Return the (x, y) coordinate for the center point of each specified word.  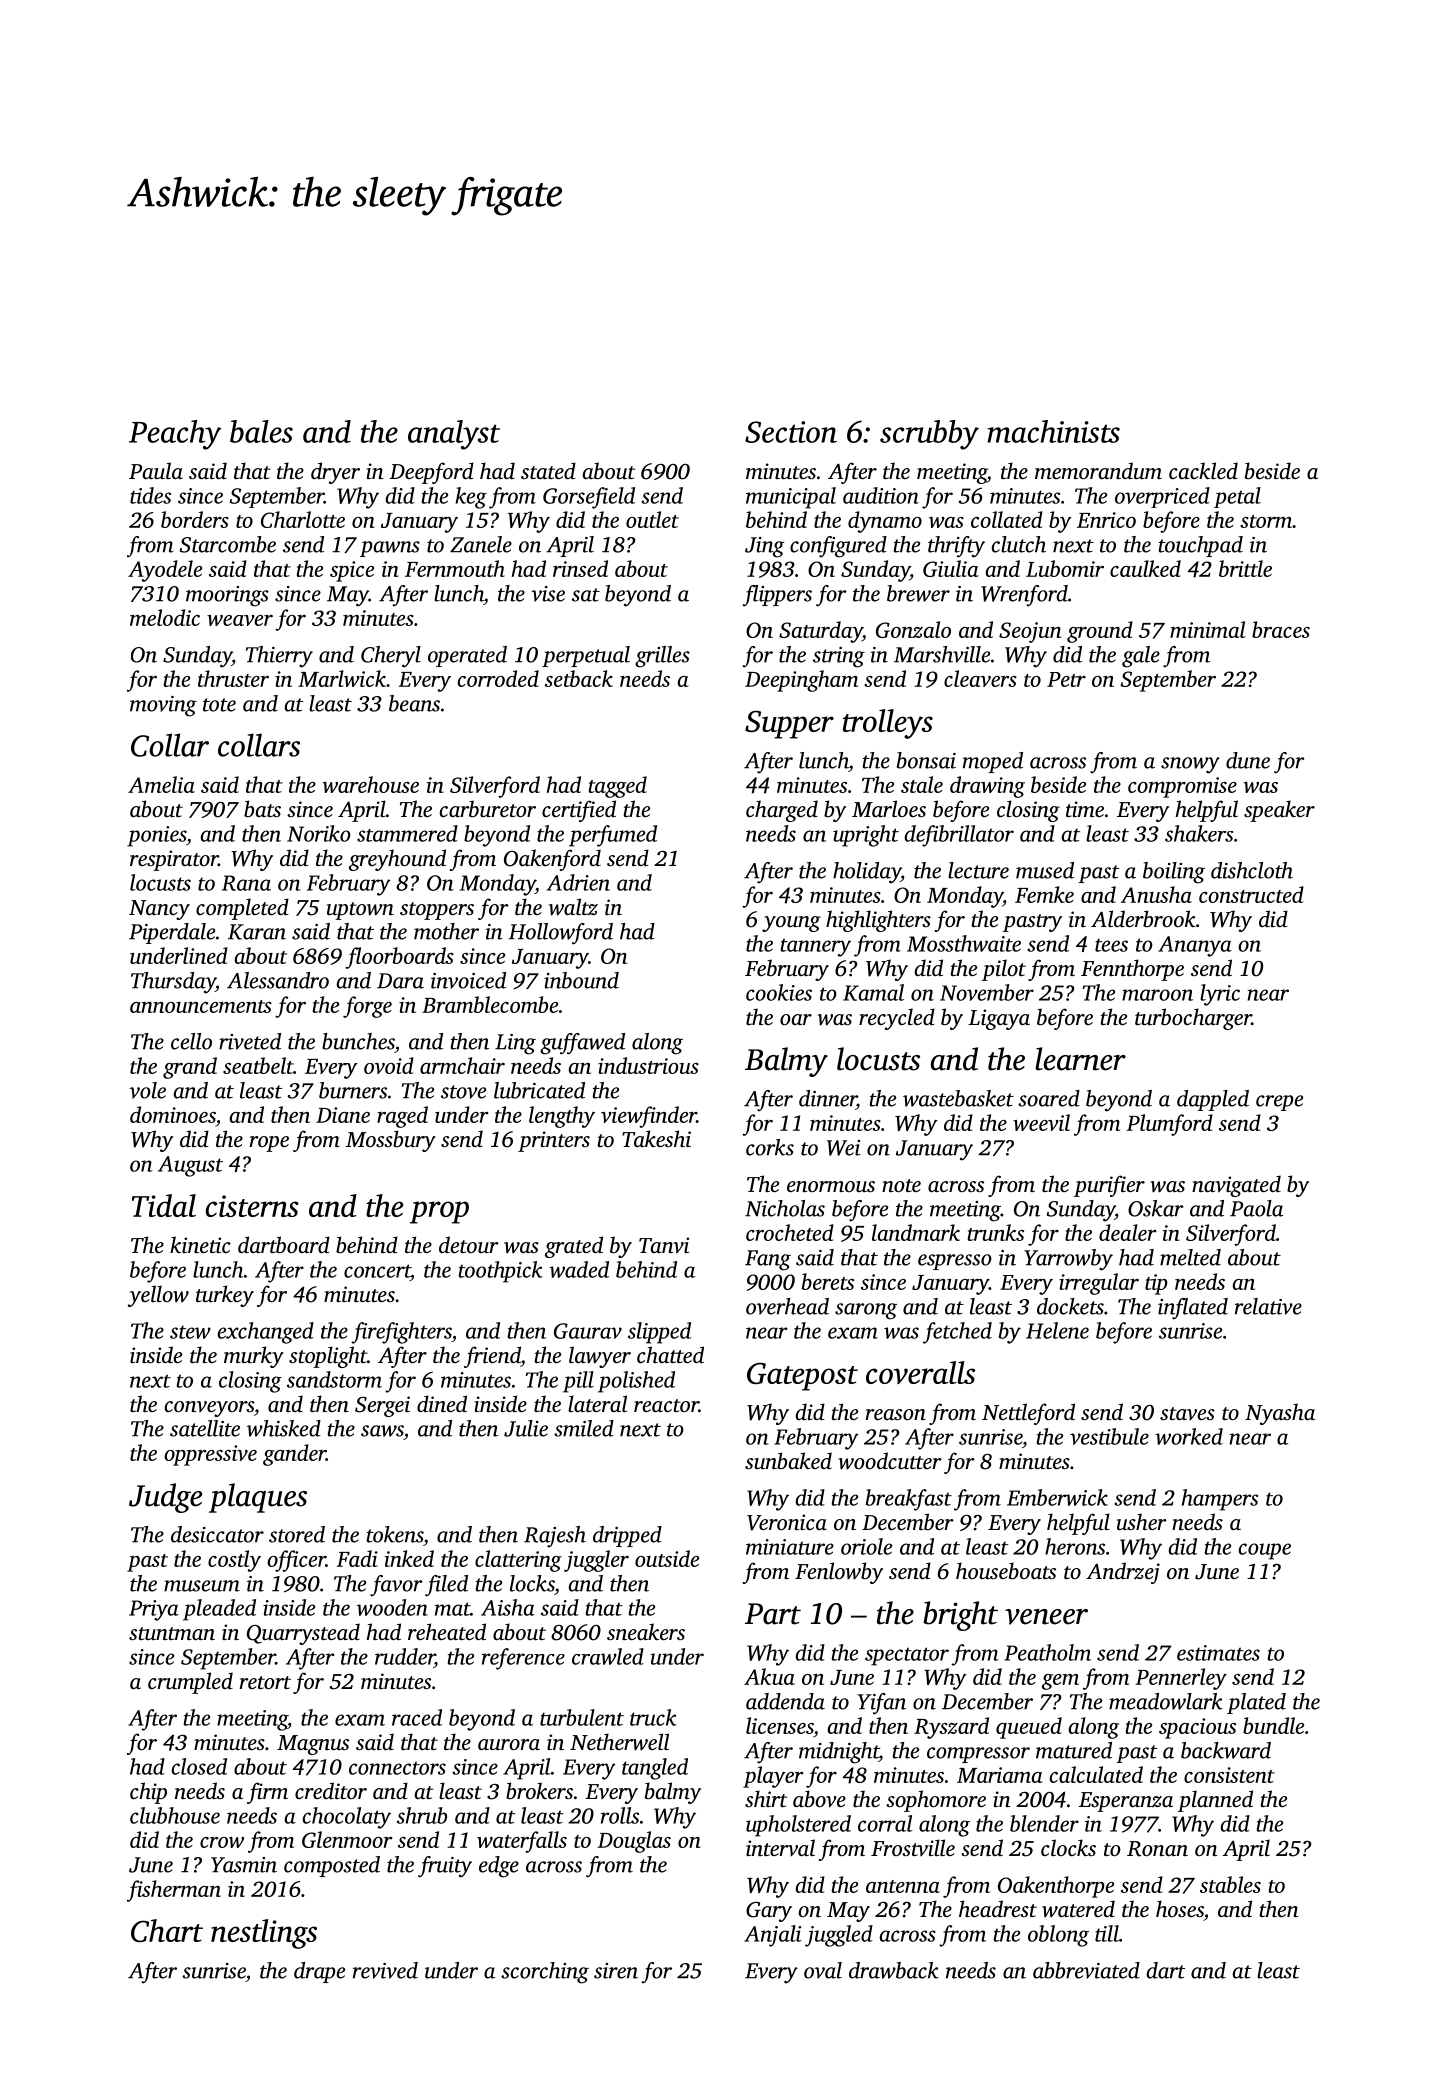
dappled (1213, 1100)
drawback (894, 1970)
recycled (897, 1019)
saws (382, 1431)
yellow (158, 1296)
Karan (257, 932)
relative (1268, 1306)
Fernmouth (455, 568)
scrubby (929, 435)
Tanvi (664, 1245)
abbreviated (1086, 1970)
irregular (1099, 1284)
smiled (584, 1428)
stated (548, 470)
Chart (167, 1930)
